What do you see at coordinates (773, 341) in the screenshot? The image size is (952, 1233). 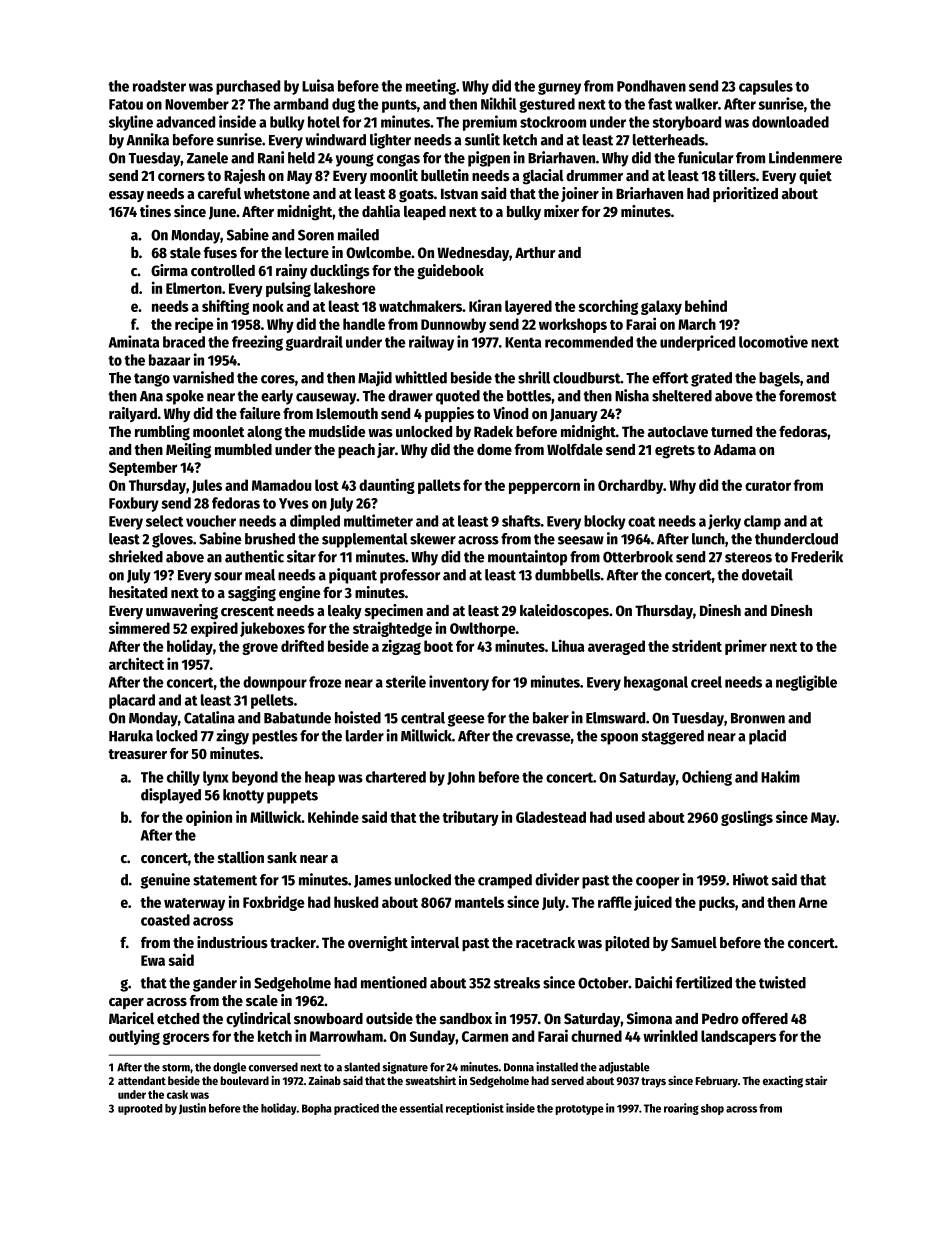 I see `locomotive` at bounding box center [773, 341].
